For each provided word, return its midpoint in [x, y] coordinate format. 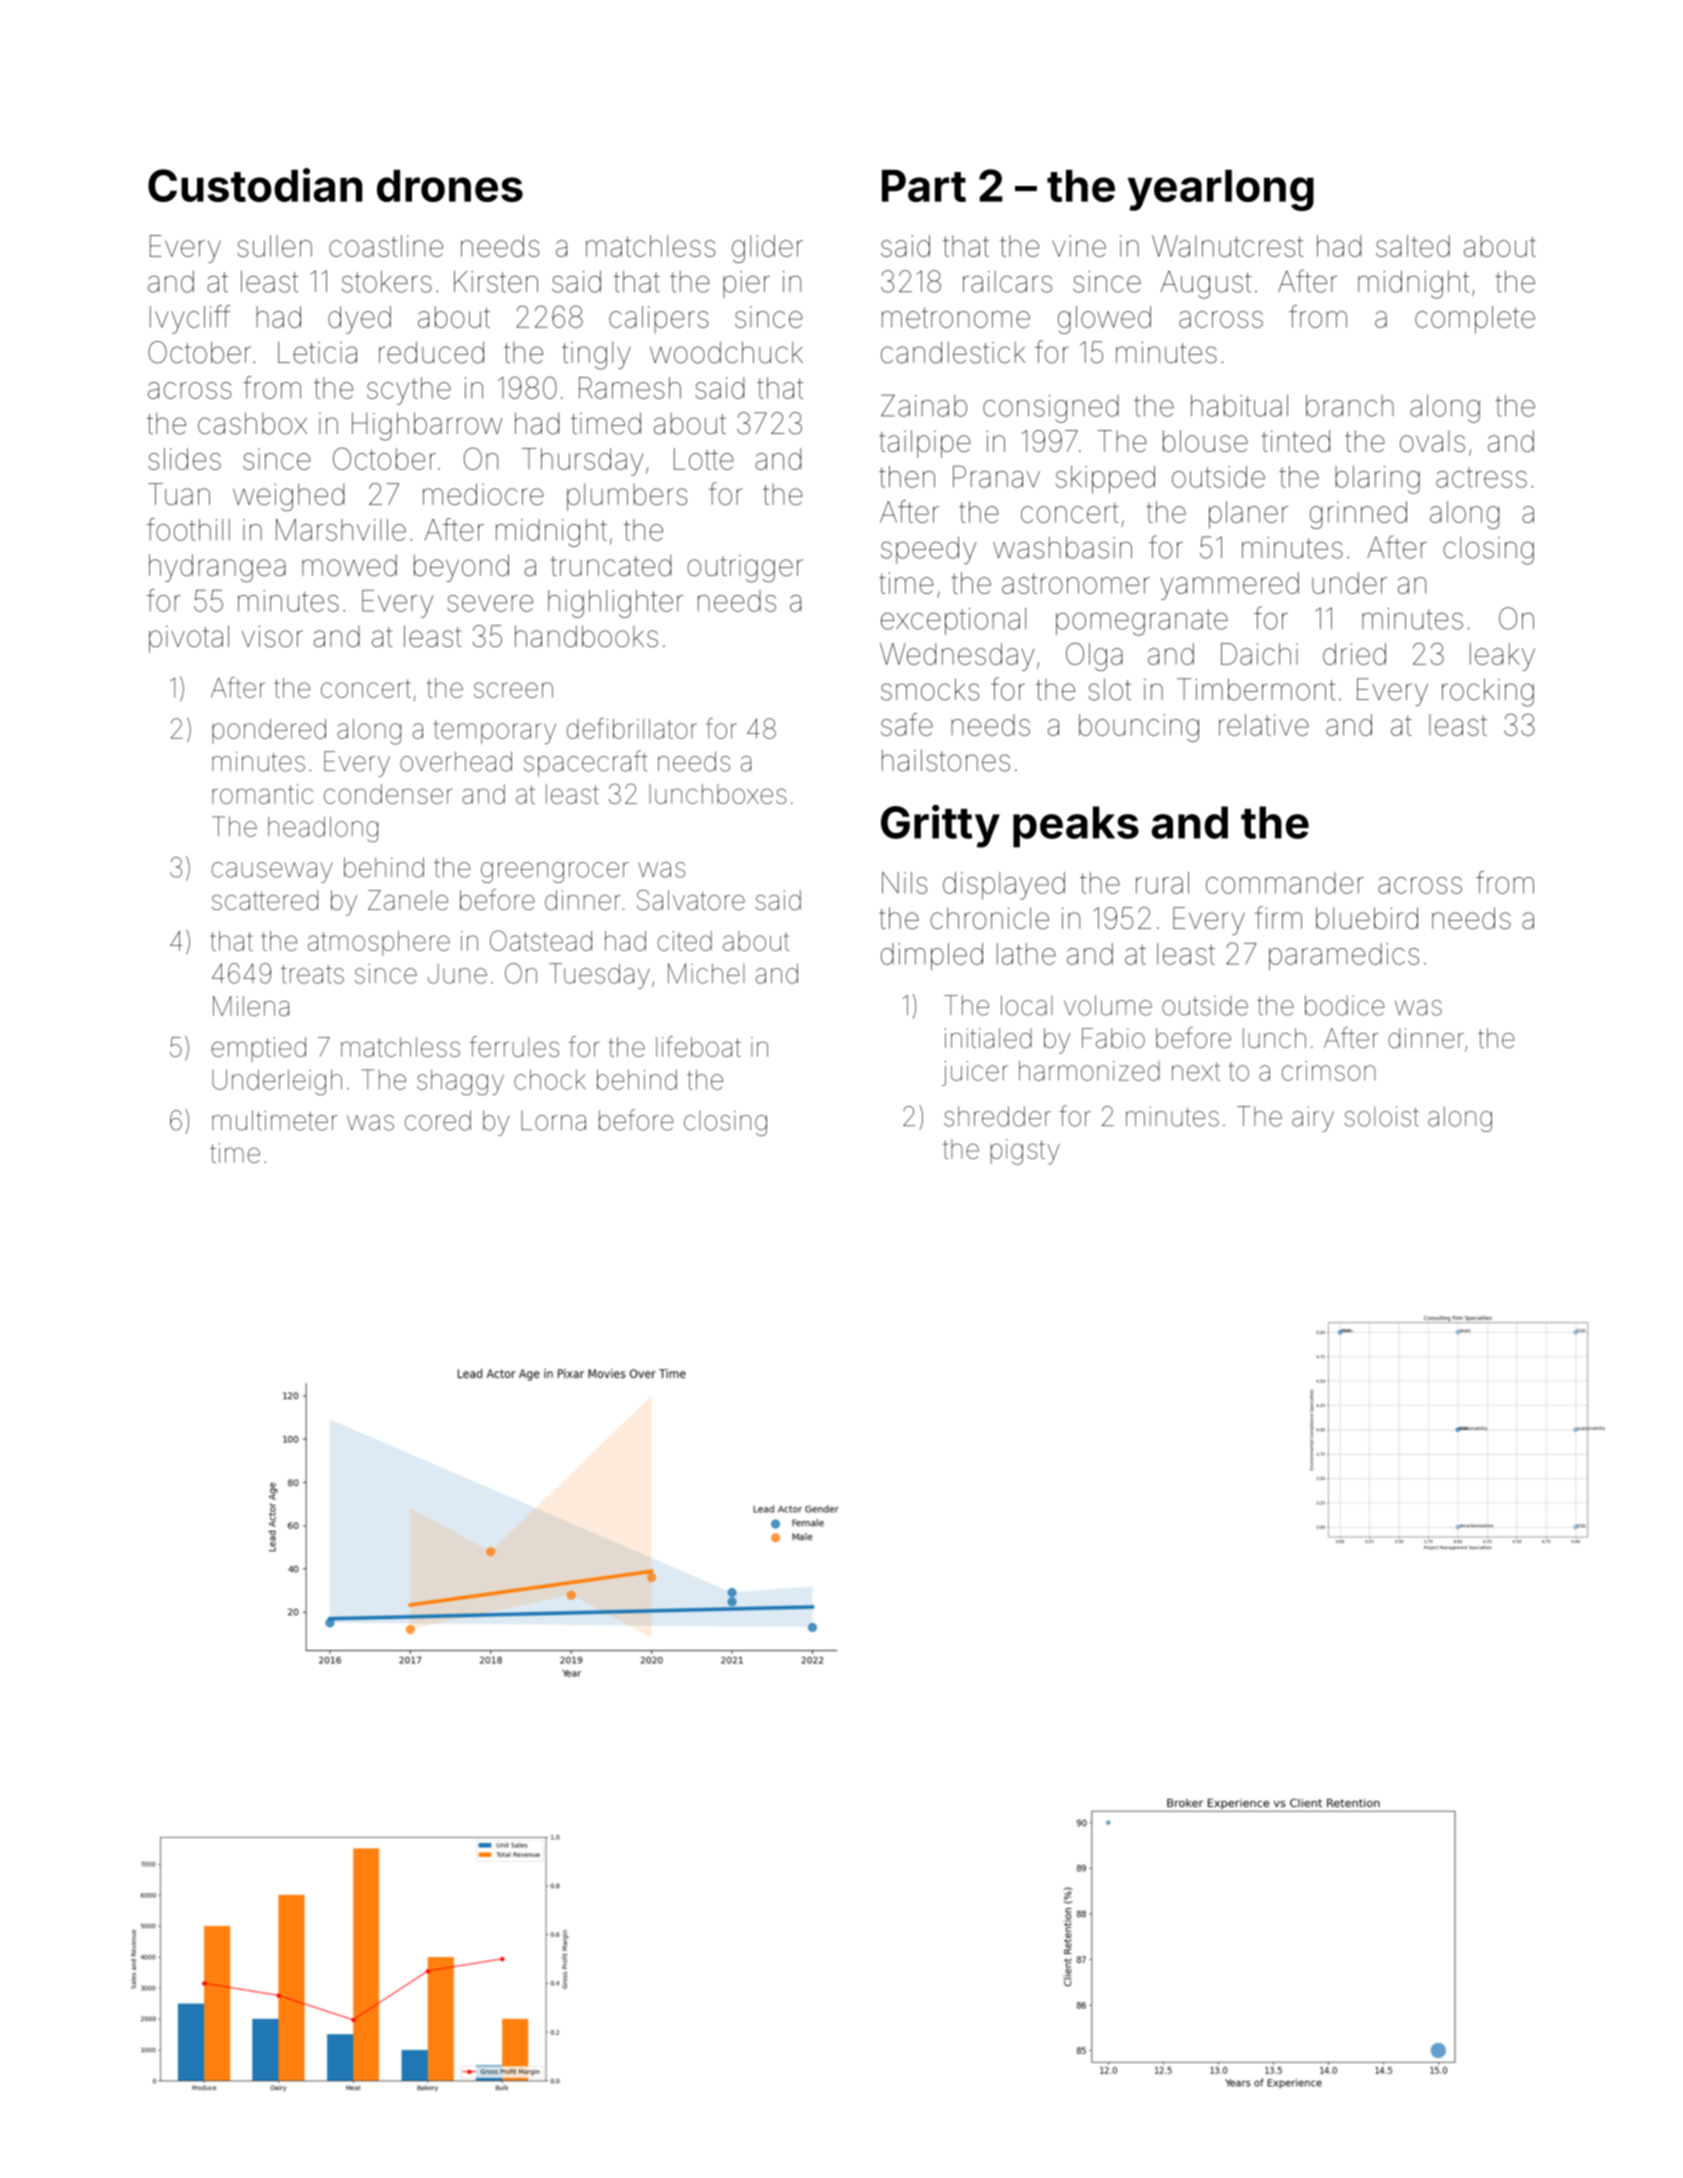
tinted [1296, 441]
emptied [258, 1049]
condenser [388, 794]
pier [746, 284]
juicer [975, 1073]
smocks [930, 689]
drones [450, 186]
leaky [1502, 657]
